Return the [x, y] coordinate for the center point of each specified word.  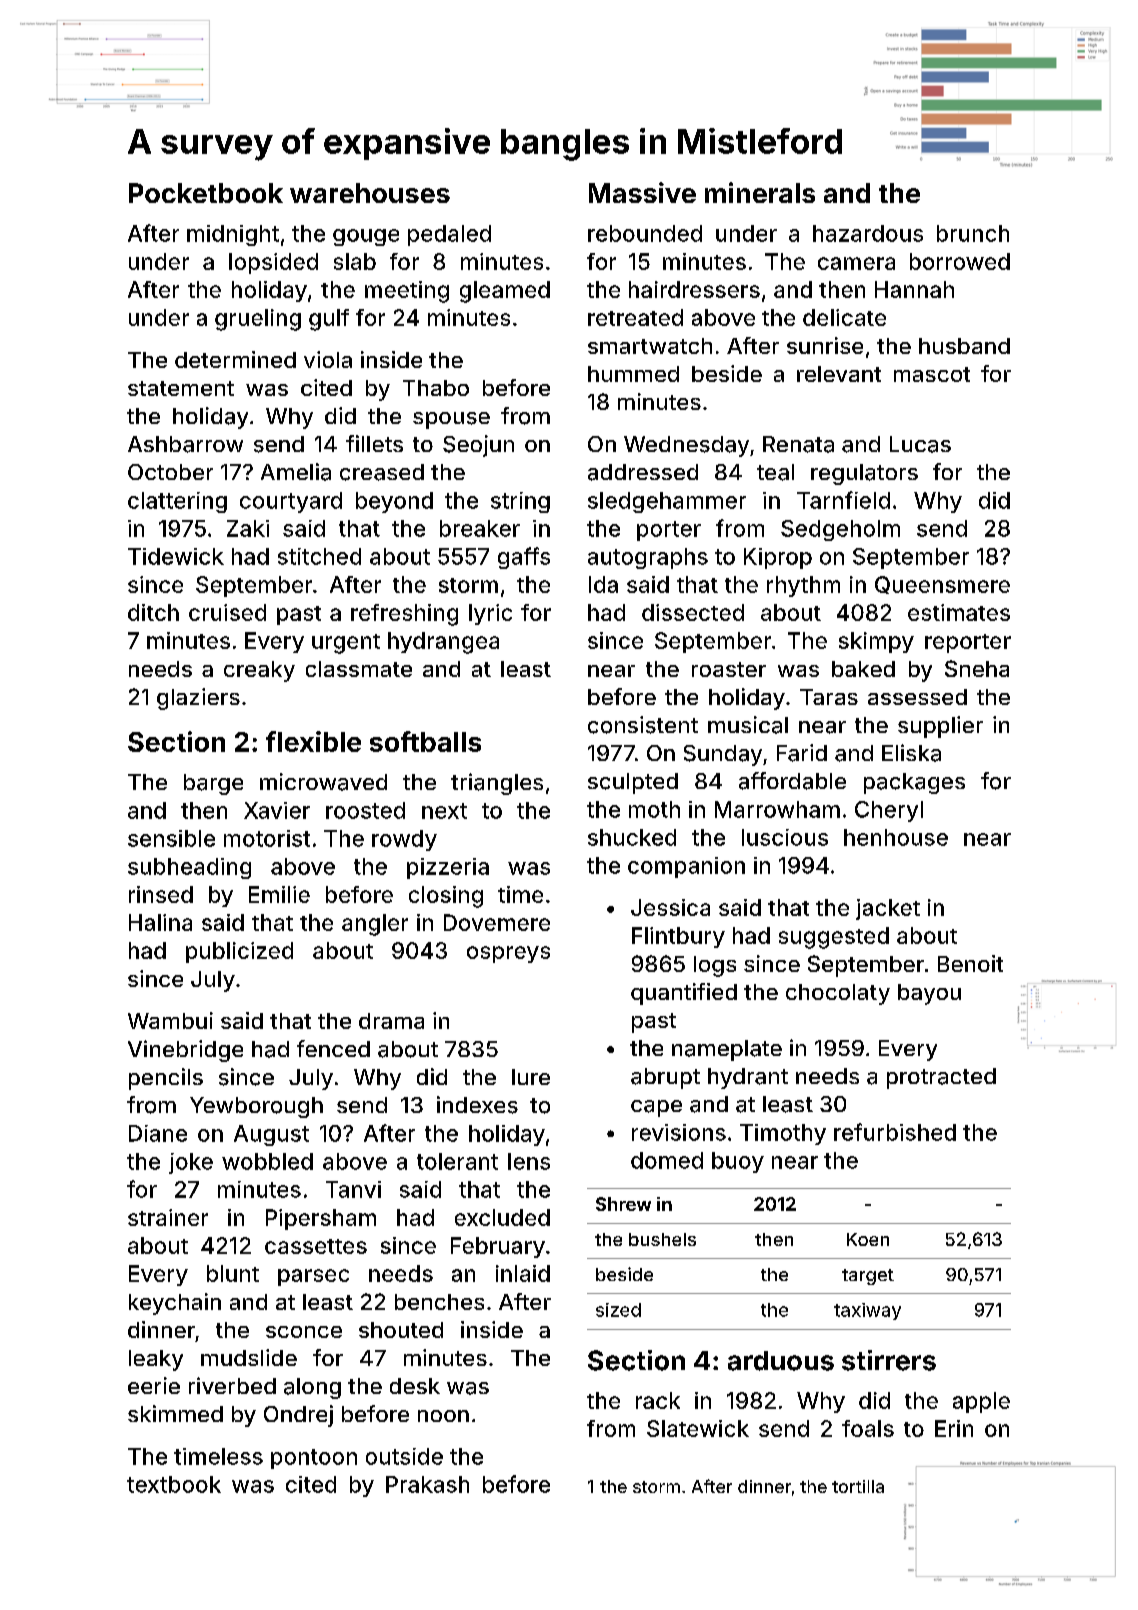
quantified [684, 994]
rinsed [161, 894]
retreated [635, 317]
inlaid [523, 1273]
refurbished [895, 1132]
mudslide [249, 1357]
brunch [973, 233]
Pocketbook [206, 193]
